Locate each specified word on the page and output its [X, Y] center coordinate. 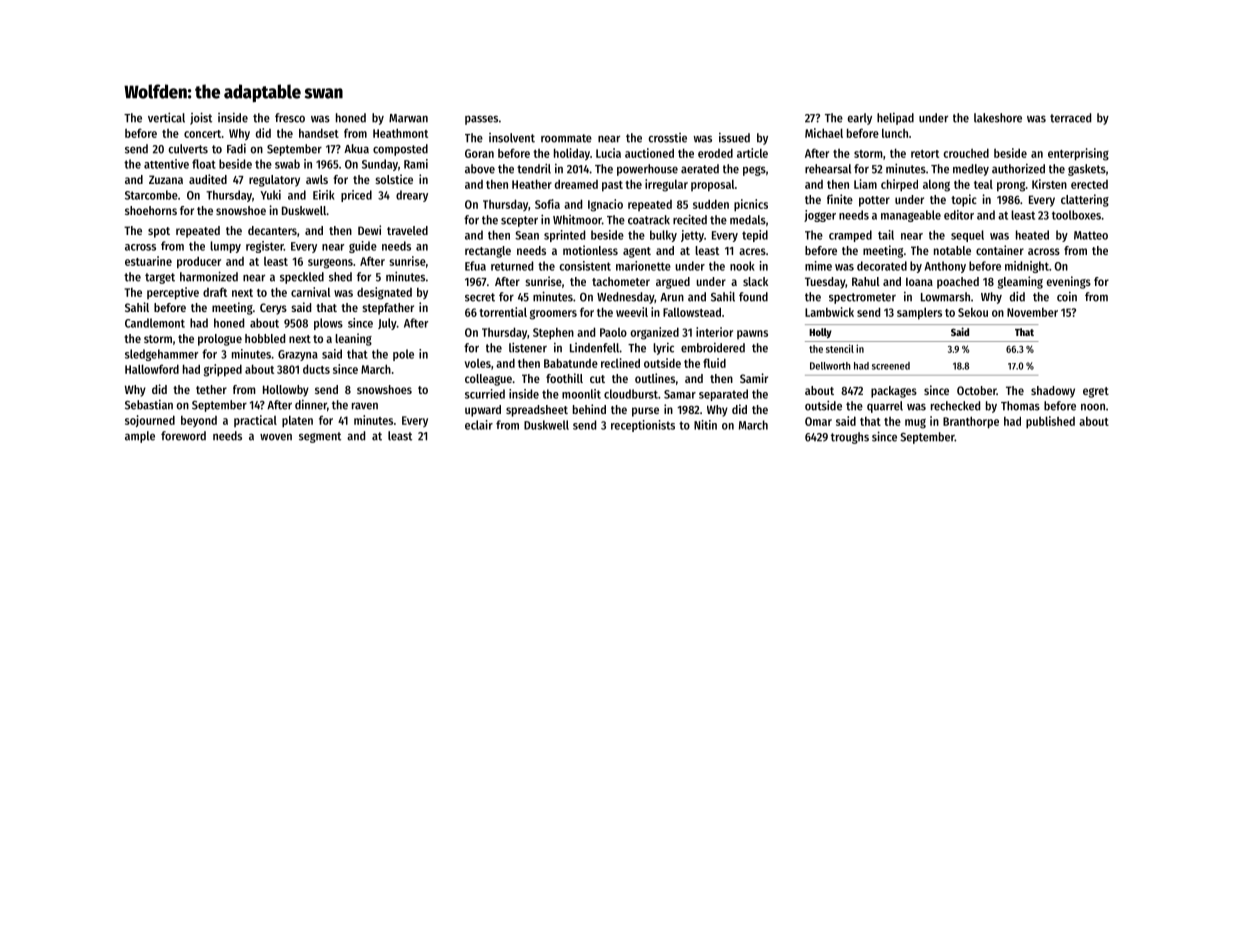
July [387, 324]
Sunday [380, 165]
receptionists [643, 426]
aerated [700, 169]
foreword [183, 436]
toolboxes [1076, 215]
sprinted [564, 236]
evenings [1068, 282]
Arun [672, 297]
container [1000, 250]
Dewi [369, 230]
